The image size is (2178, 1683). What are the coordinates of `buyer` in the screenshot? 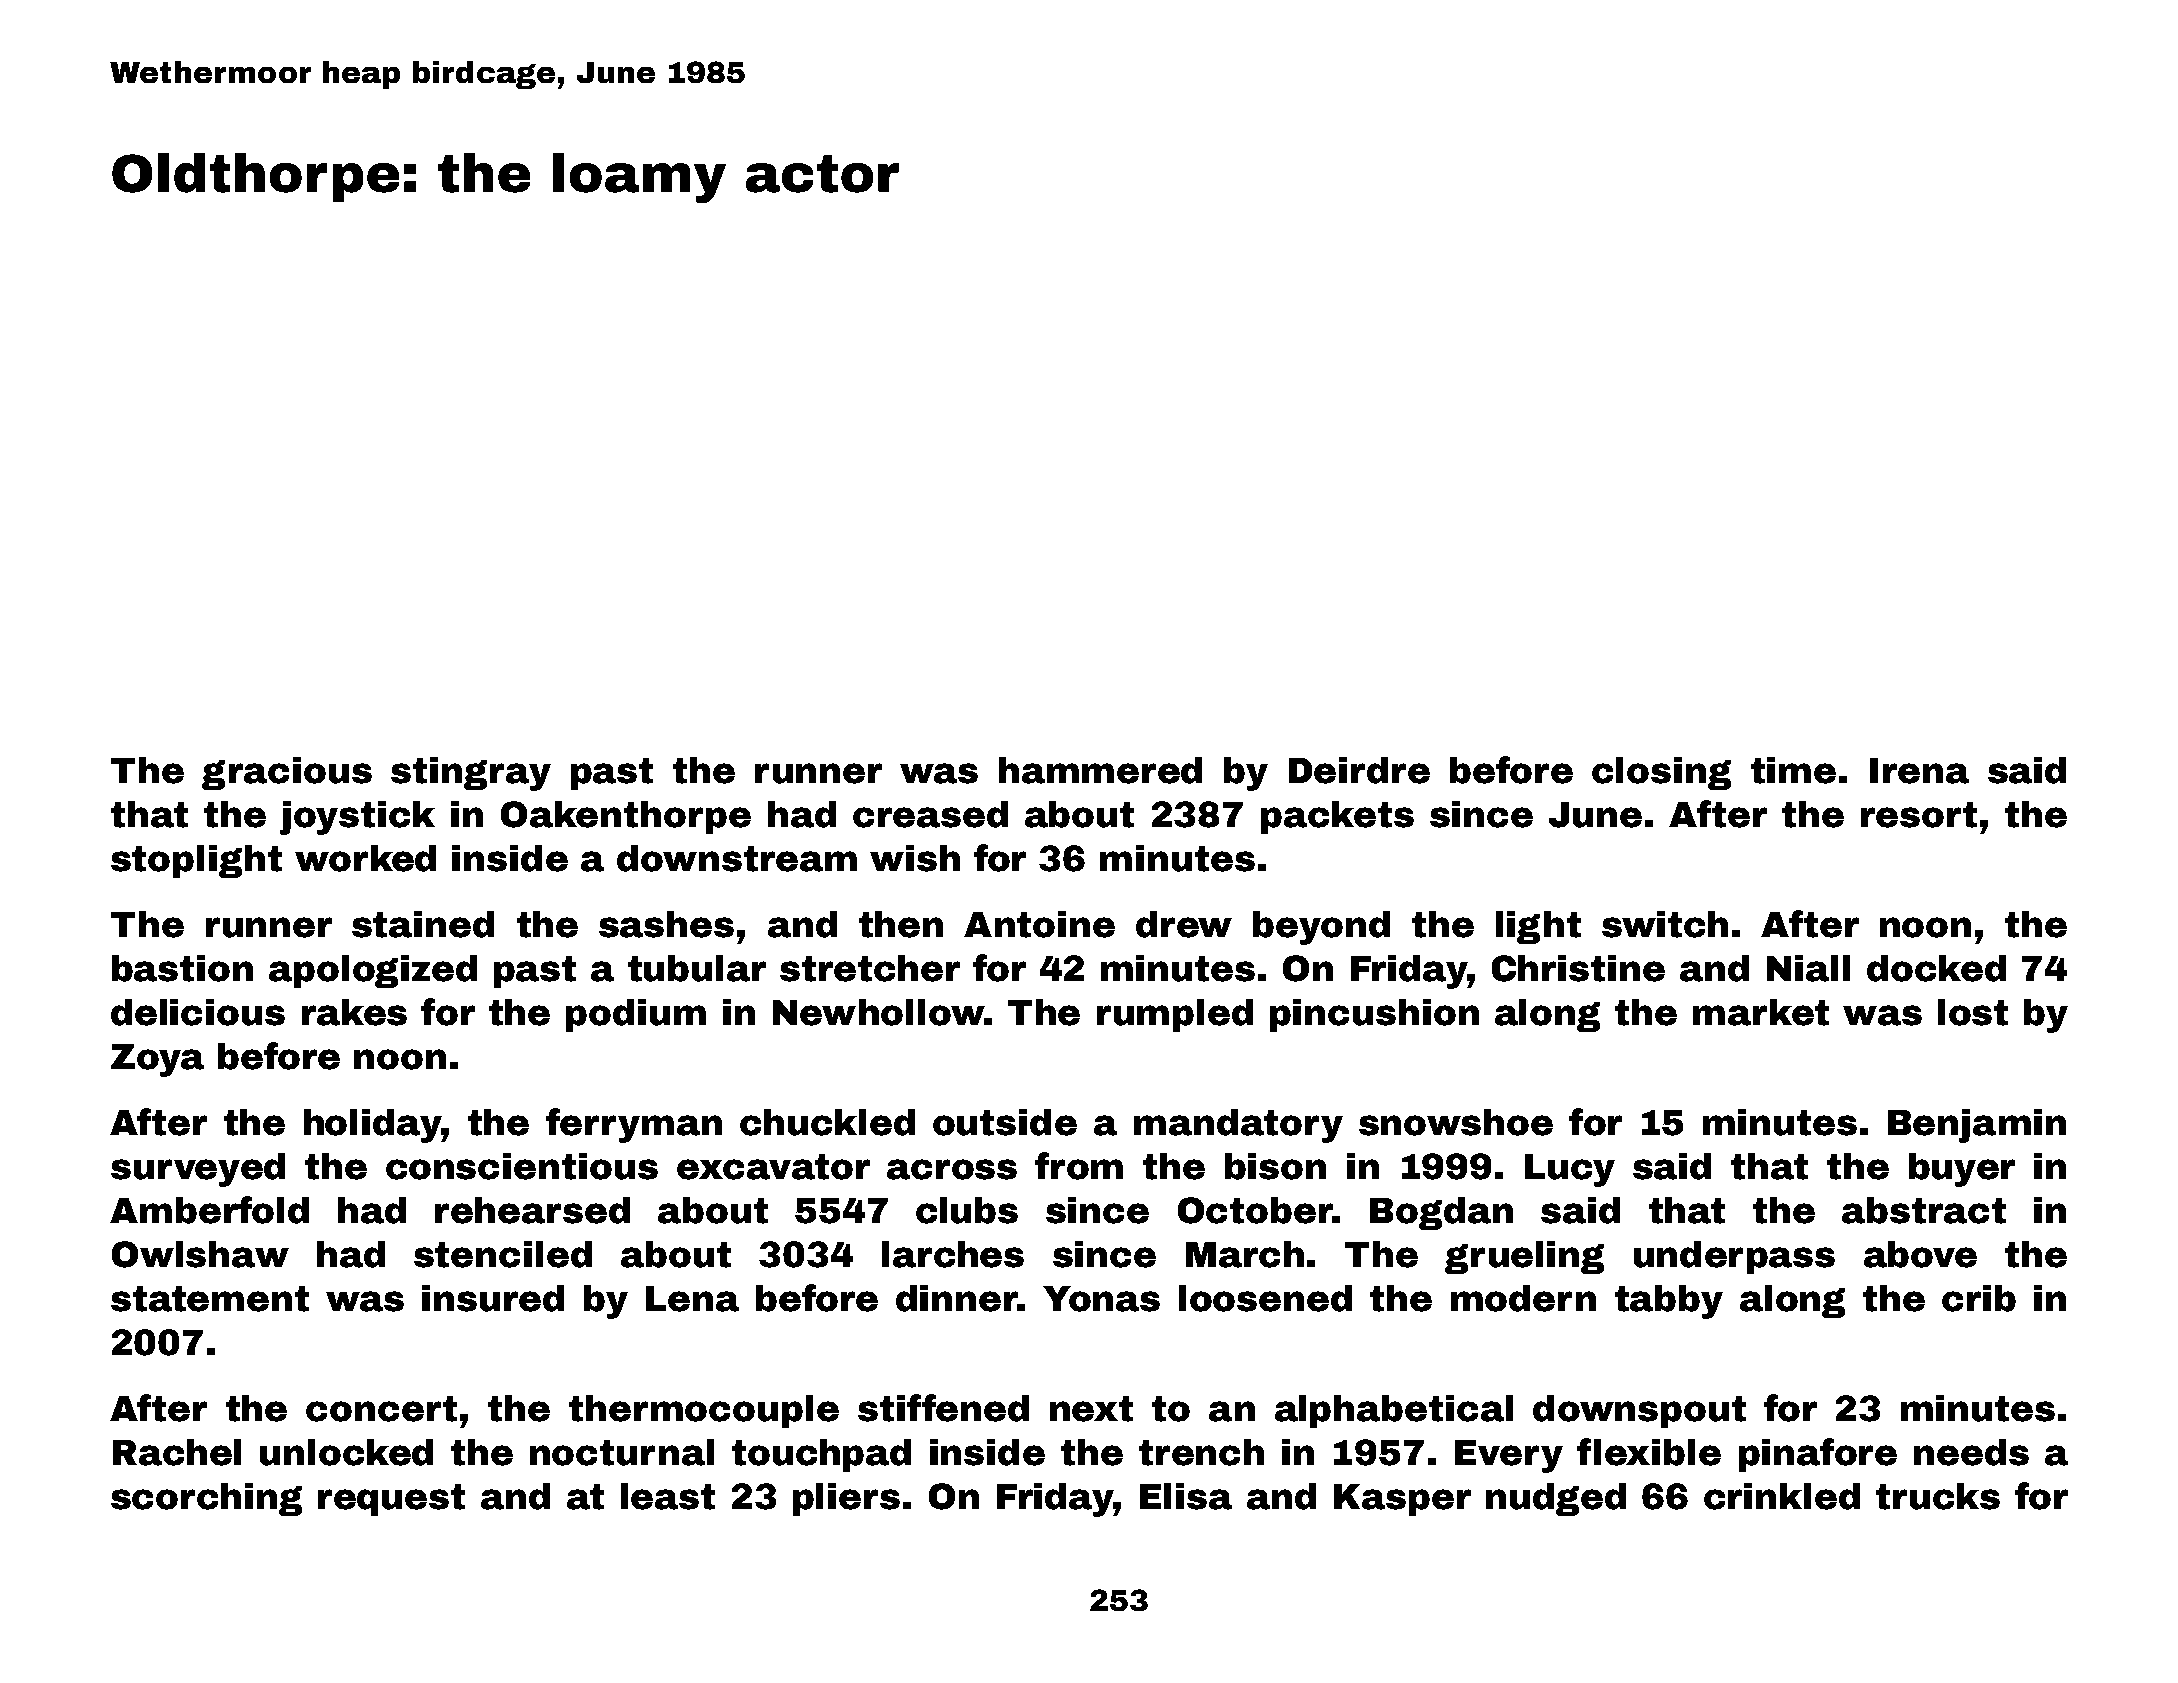 It's located at (1962, 1170).
